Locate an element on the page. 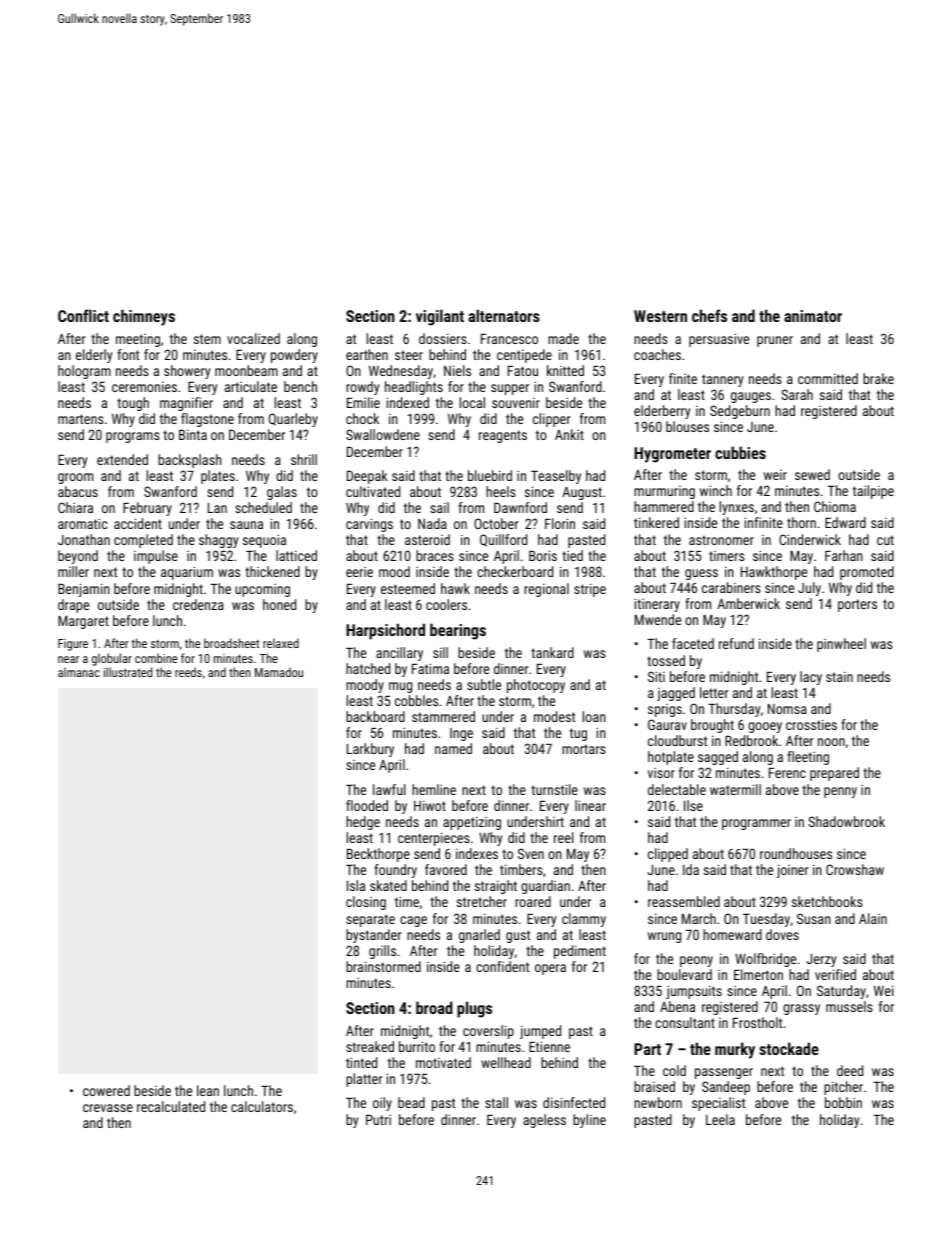 The width and height of the image is (952, 1233). alternators is located at coordinates (504, 315).
